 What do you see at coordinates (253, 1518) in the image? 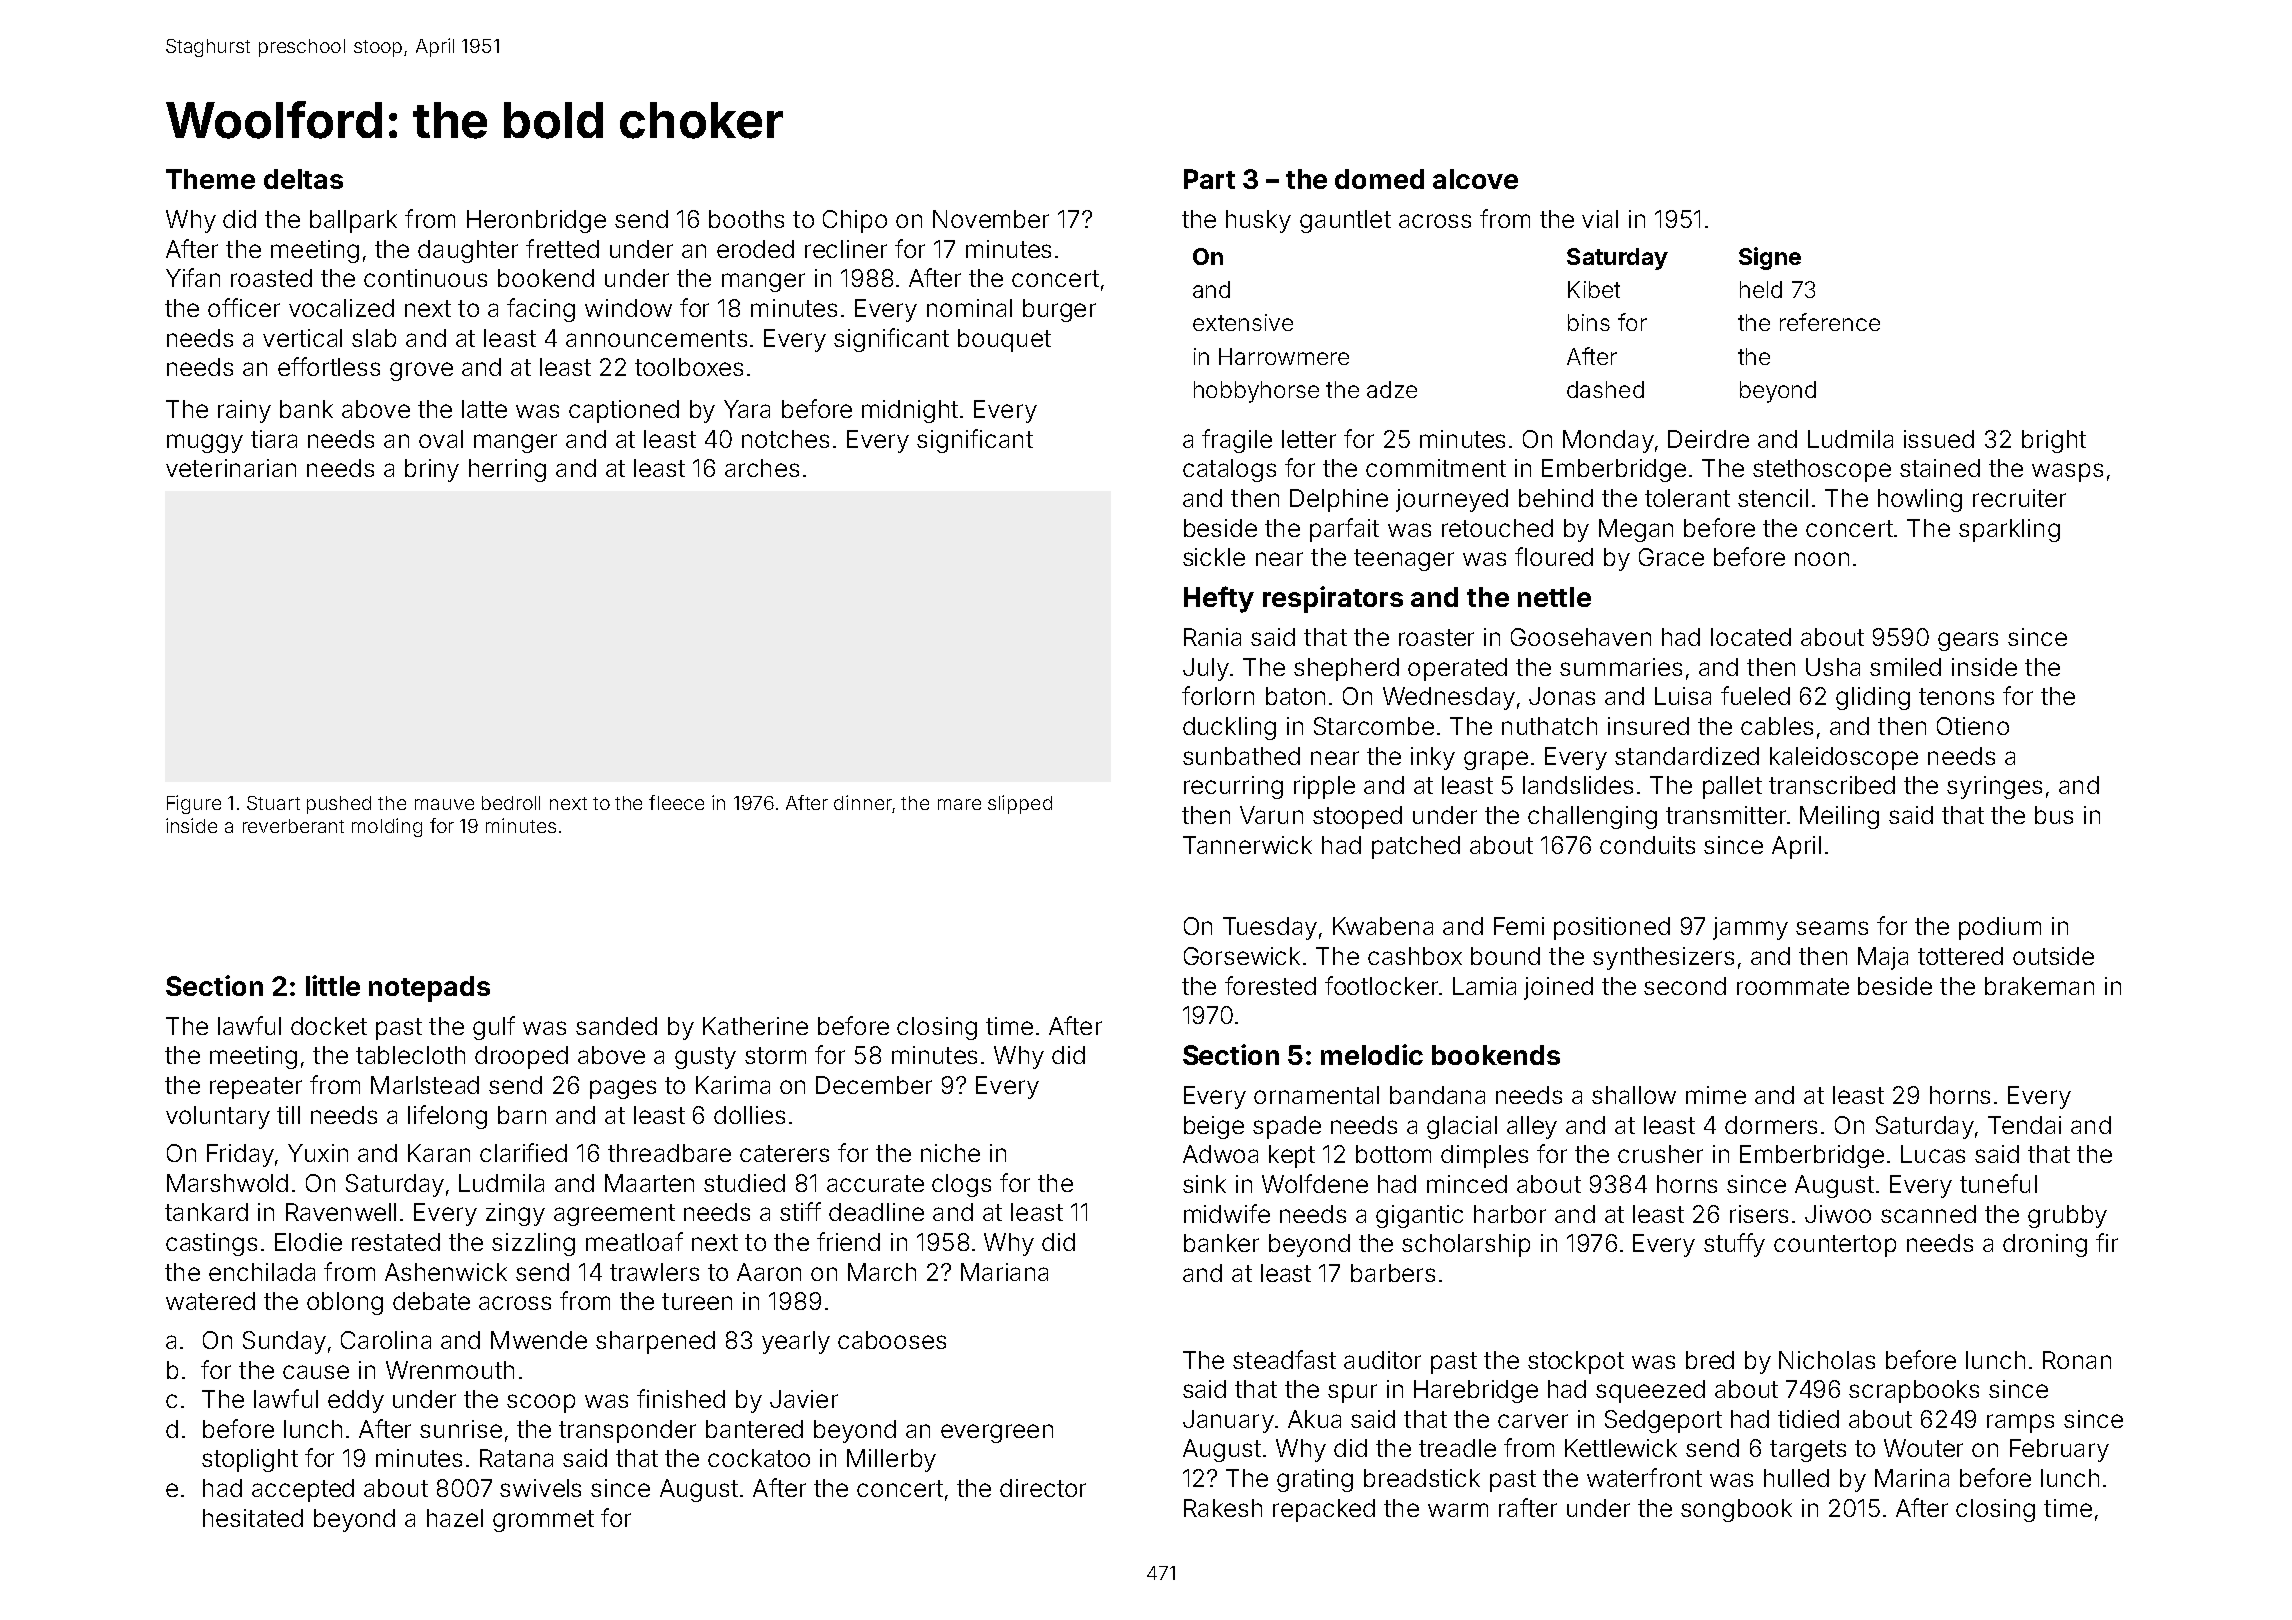
I see `hesitated` at bounding box center [253, 1518].
